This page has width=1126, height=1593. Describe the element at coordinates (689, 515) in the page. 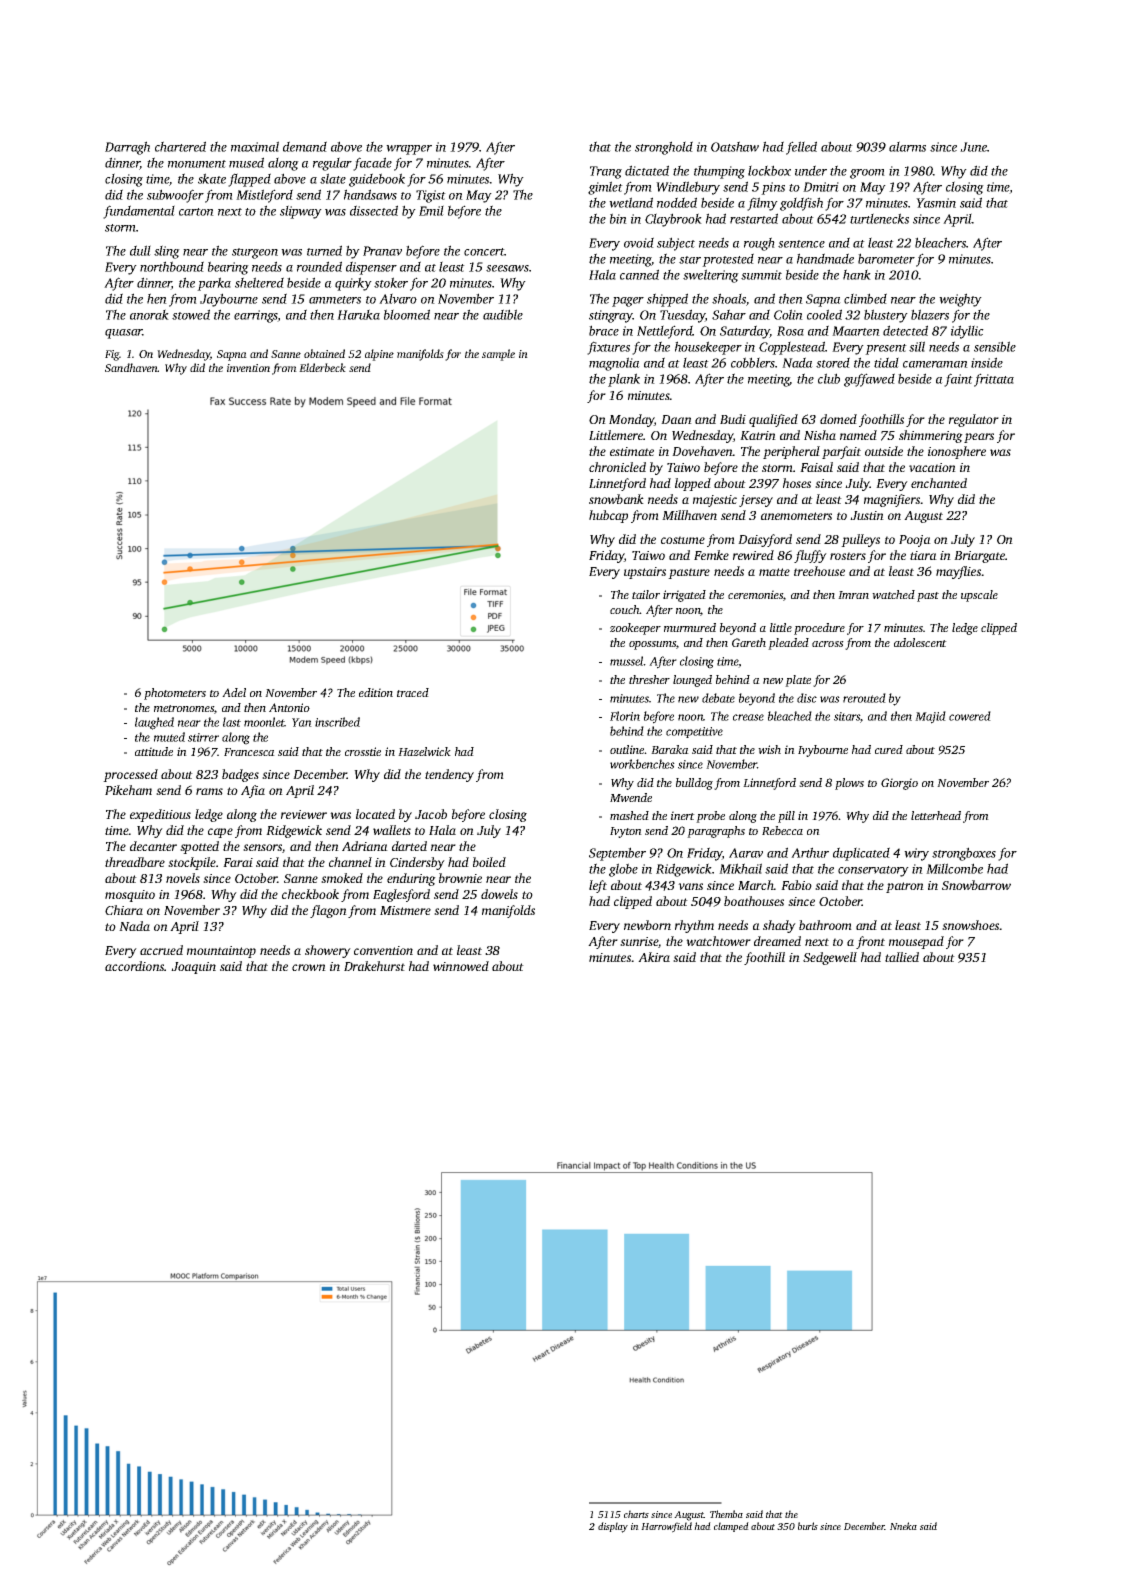

I see `Millhaven` at that location.
